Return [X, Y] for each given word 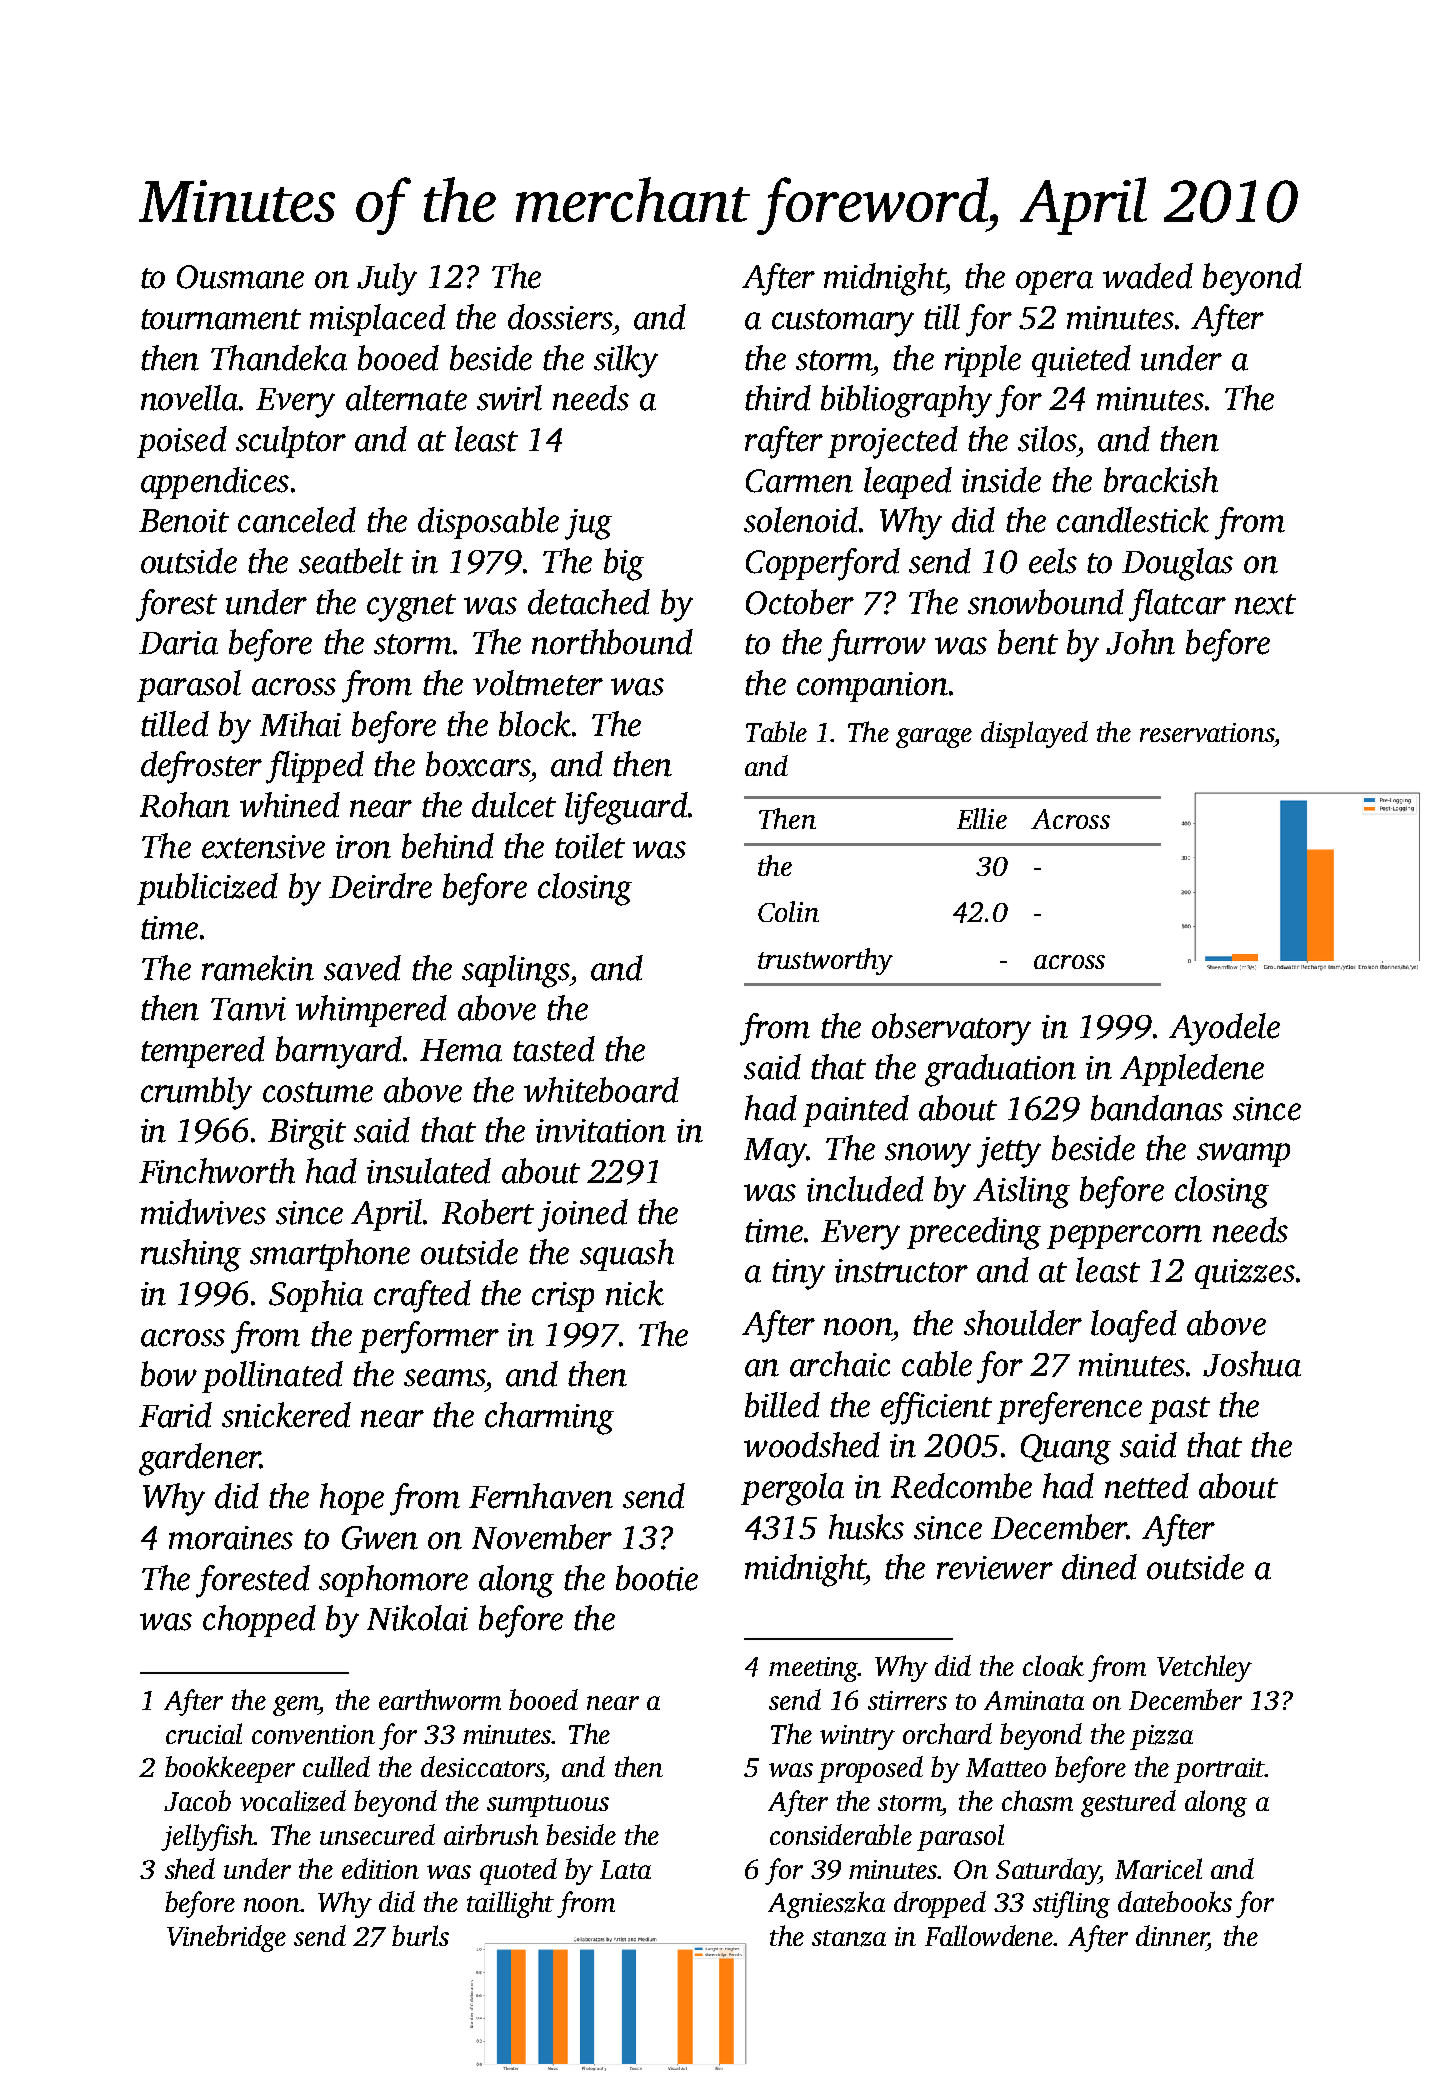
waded [1148, 276]
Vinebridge [226, 1938]
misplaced [378, 320]
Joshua [1252, 1364]
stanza [849, 1938]
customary [843, 323]
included [865, 1189]
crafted [422, 1296]
